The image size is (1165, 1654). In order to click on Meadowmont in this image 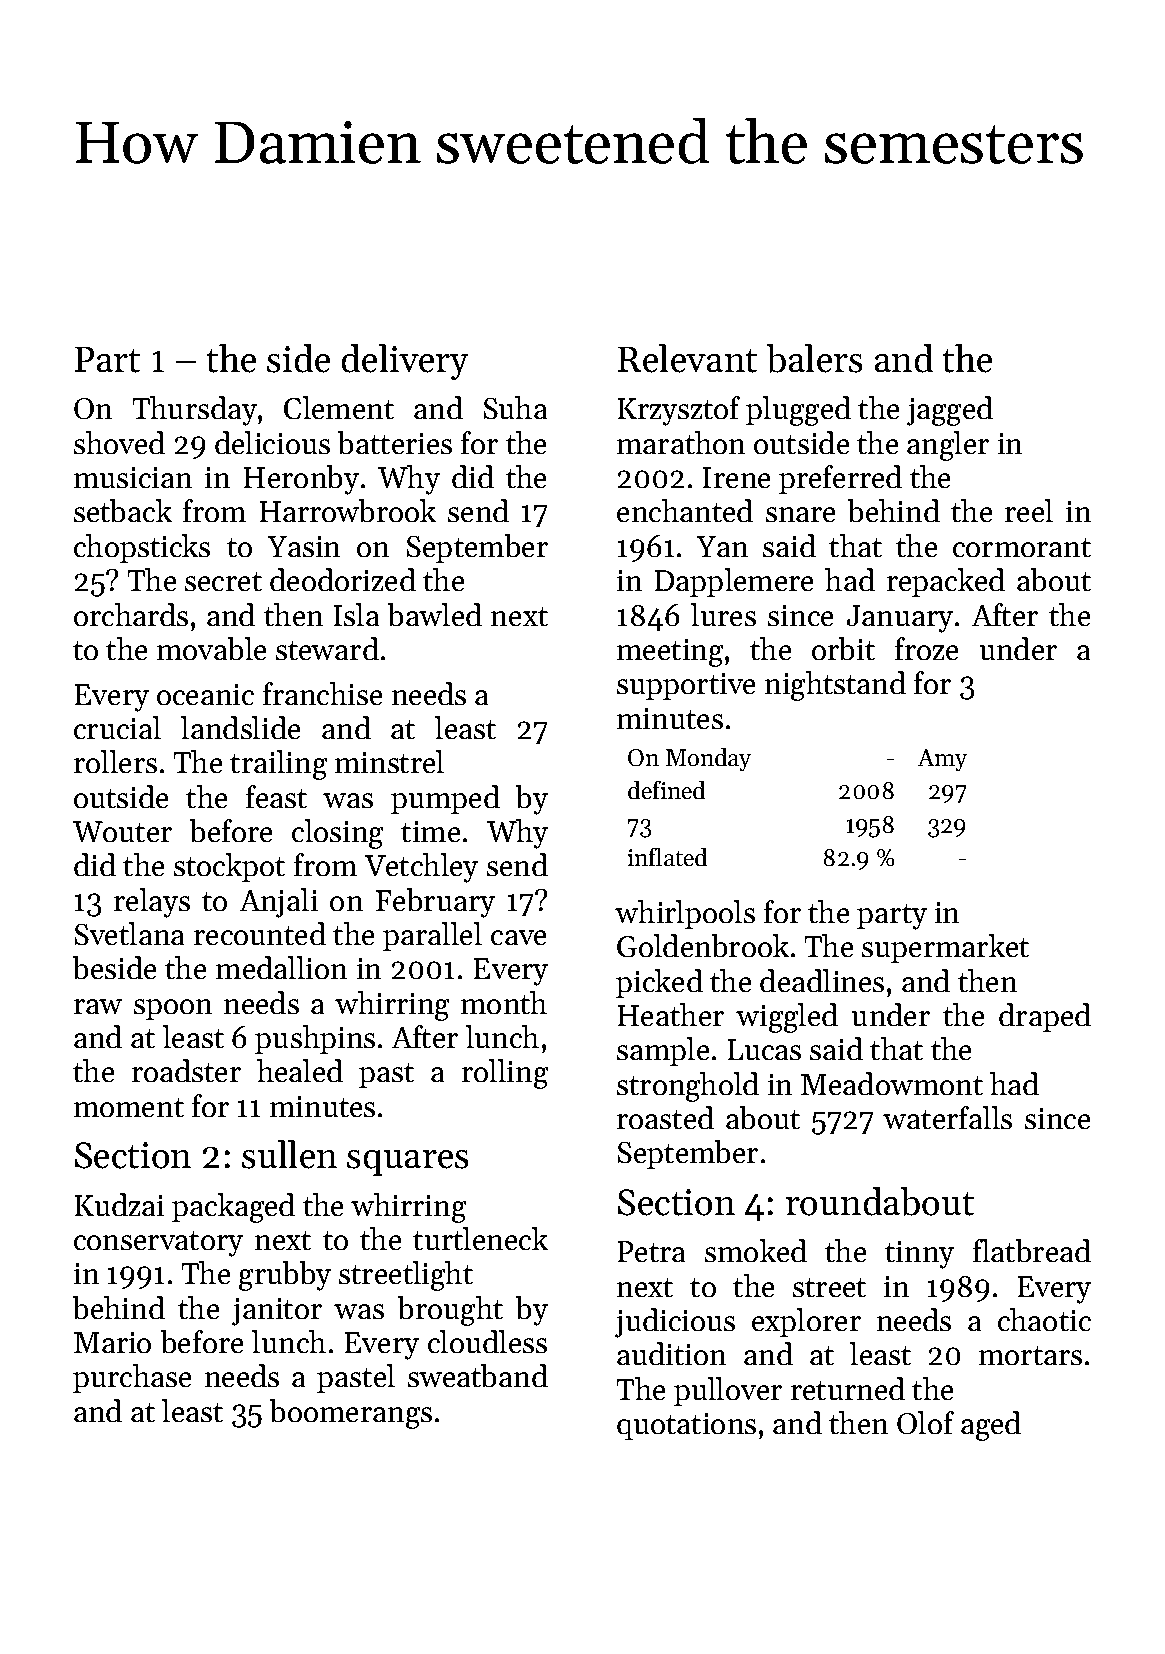, I will do `click(892, 1083)`.
